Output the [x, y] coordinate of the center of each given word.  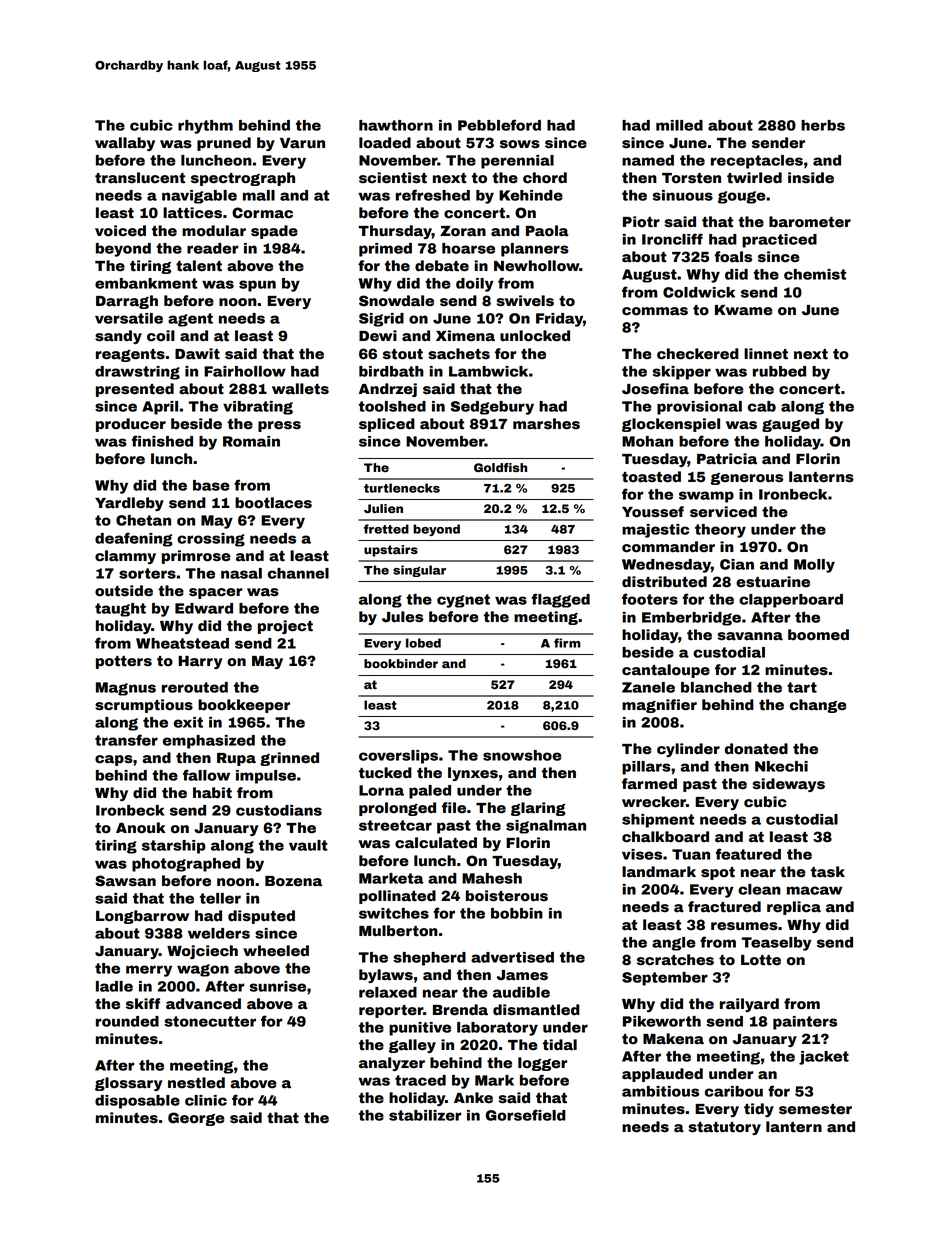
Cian [737, 564]
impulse [266, 777]
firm [567, 643]
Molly [814, 566]
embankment [146, 283]
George [196, 1119]
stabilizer [425, 1115]
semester [815, 1109]
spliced [387, 425]
